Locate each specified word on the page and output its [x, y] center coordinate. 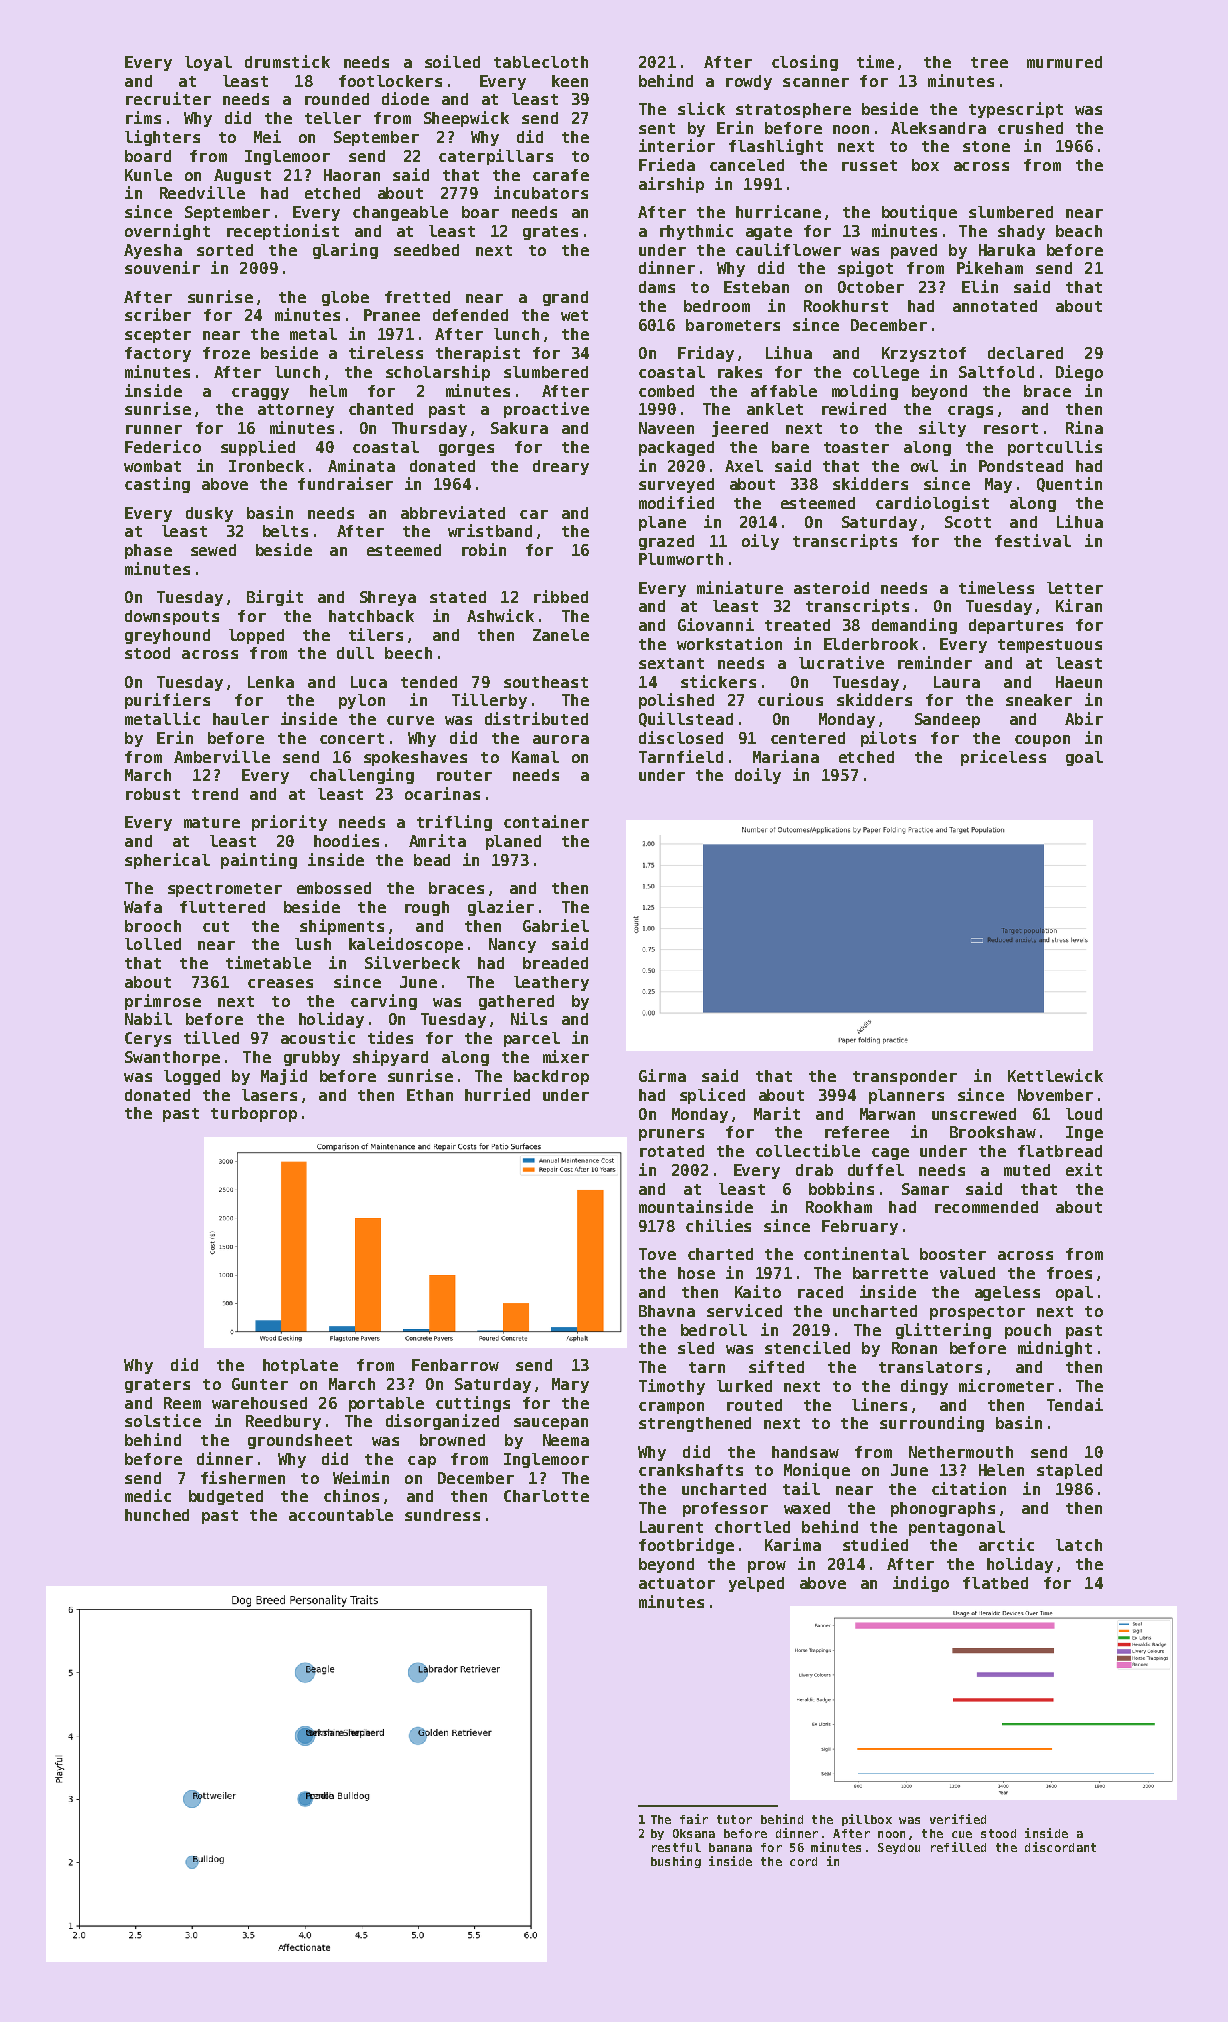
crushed [1030, 128]
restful [676, 1847]
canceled [747, 165]
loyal [208, 63]
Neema [566, 1440]
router [464, 775]
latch [1079, 1545]
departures [1016, 626]
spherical [167, 861]
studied [875, 1544]
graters [157, 1386]
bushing [676, 1862]
